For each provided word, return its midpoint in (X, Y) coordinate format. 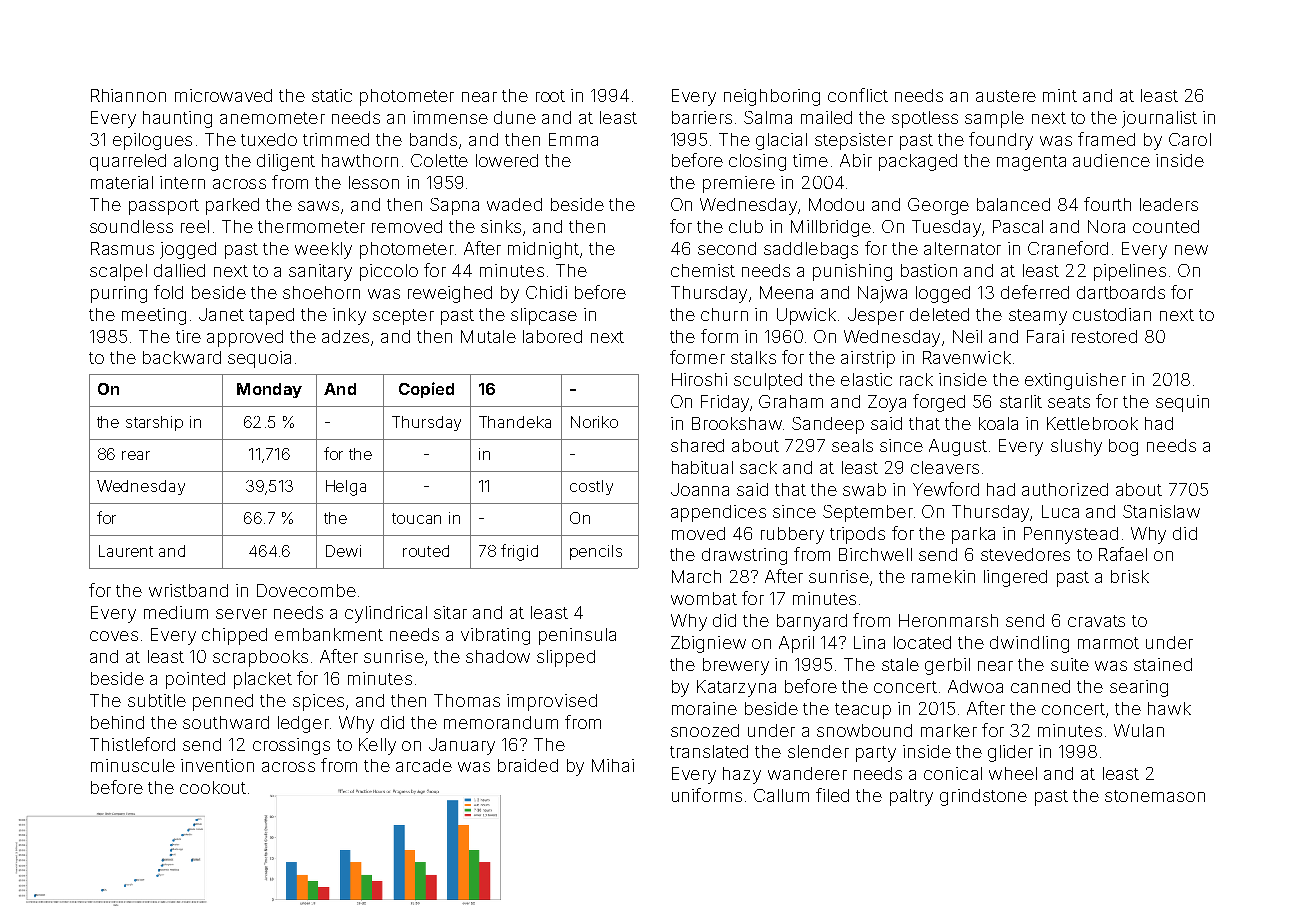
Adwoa (975, 686)
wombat (704, 598)
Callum (781, 795)
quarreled (128, 162)
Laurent (126, 551)
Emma (573, 139)
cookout (213, 787)
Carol (1190, 139)
